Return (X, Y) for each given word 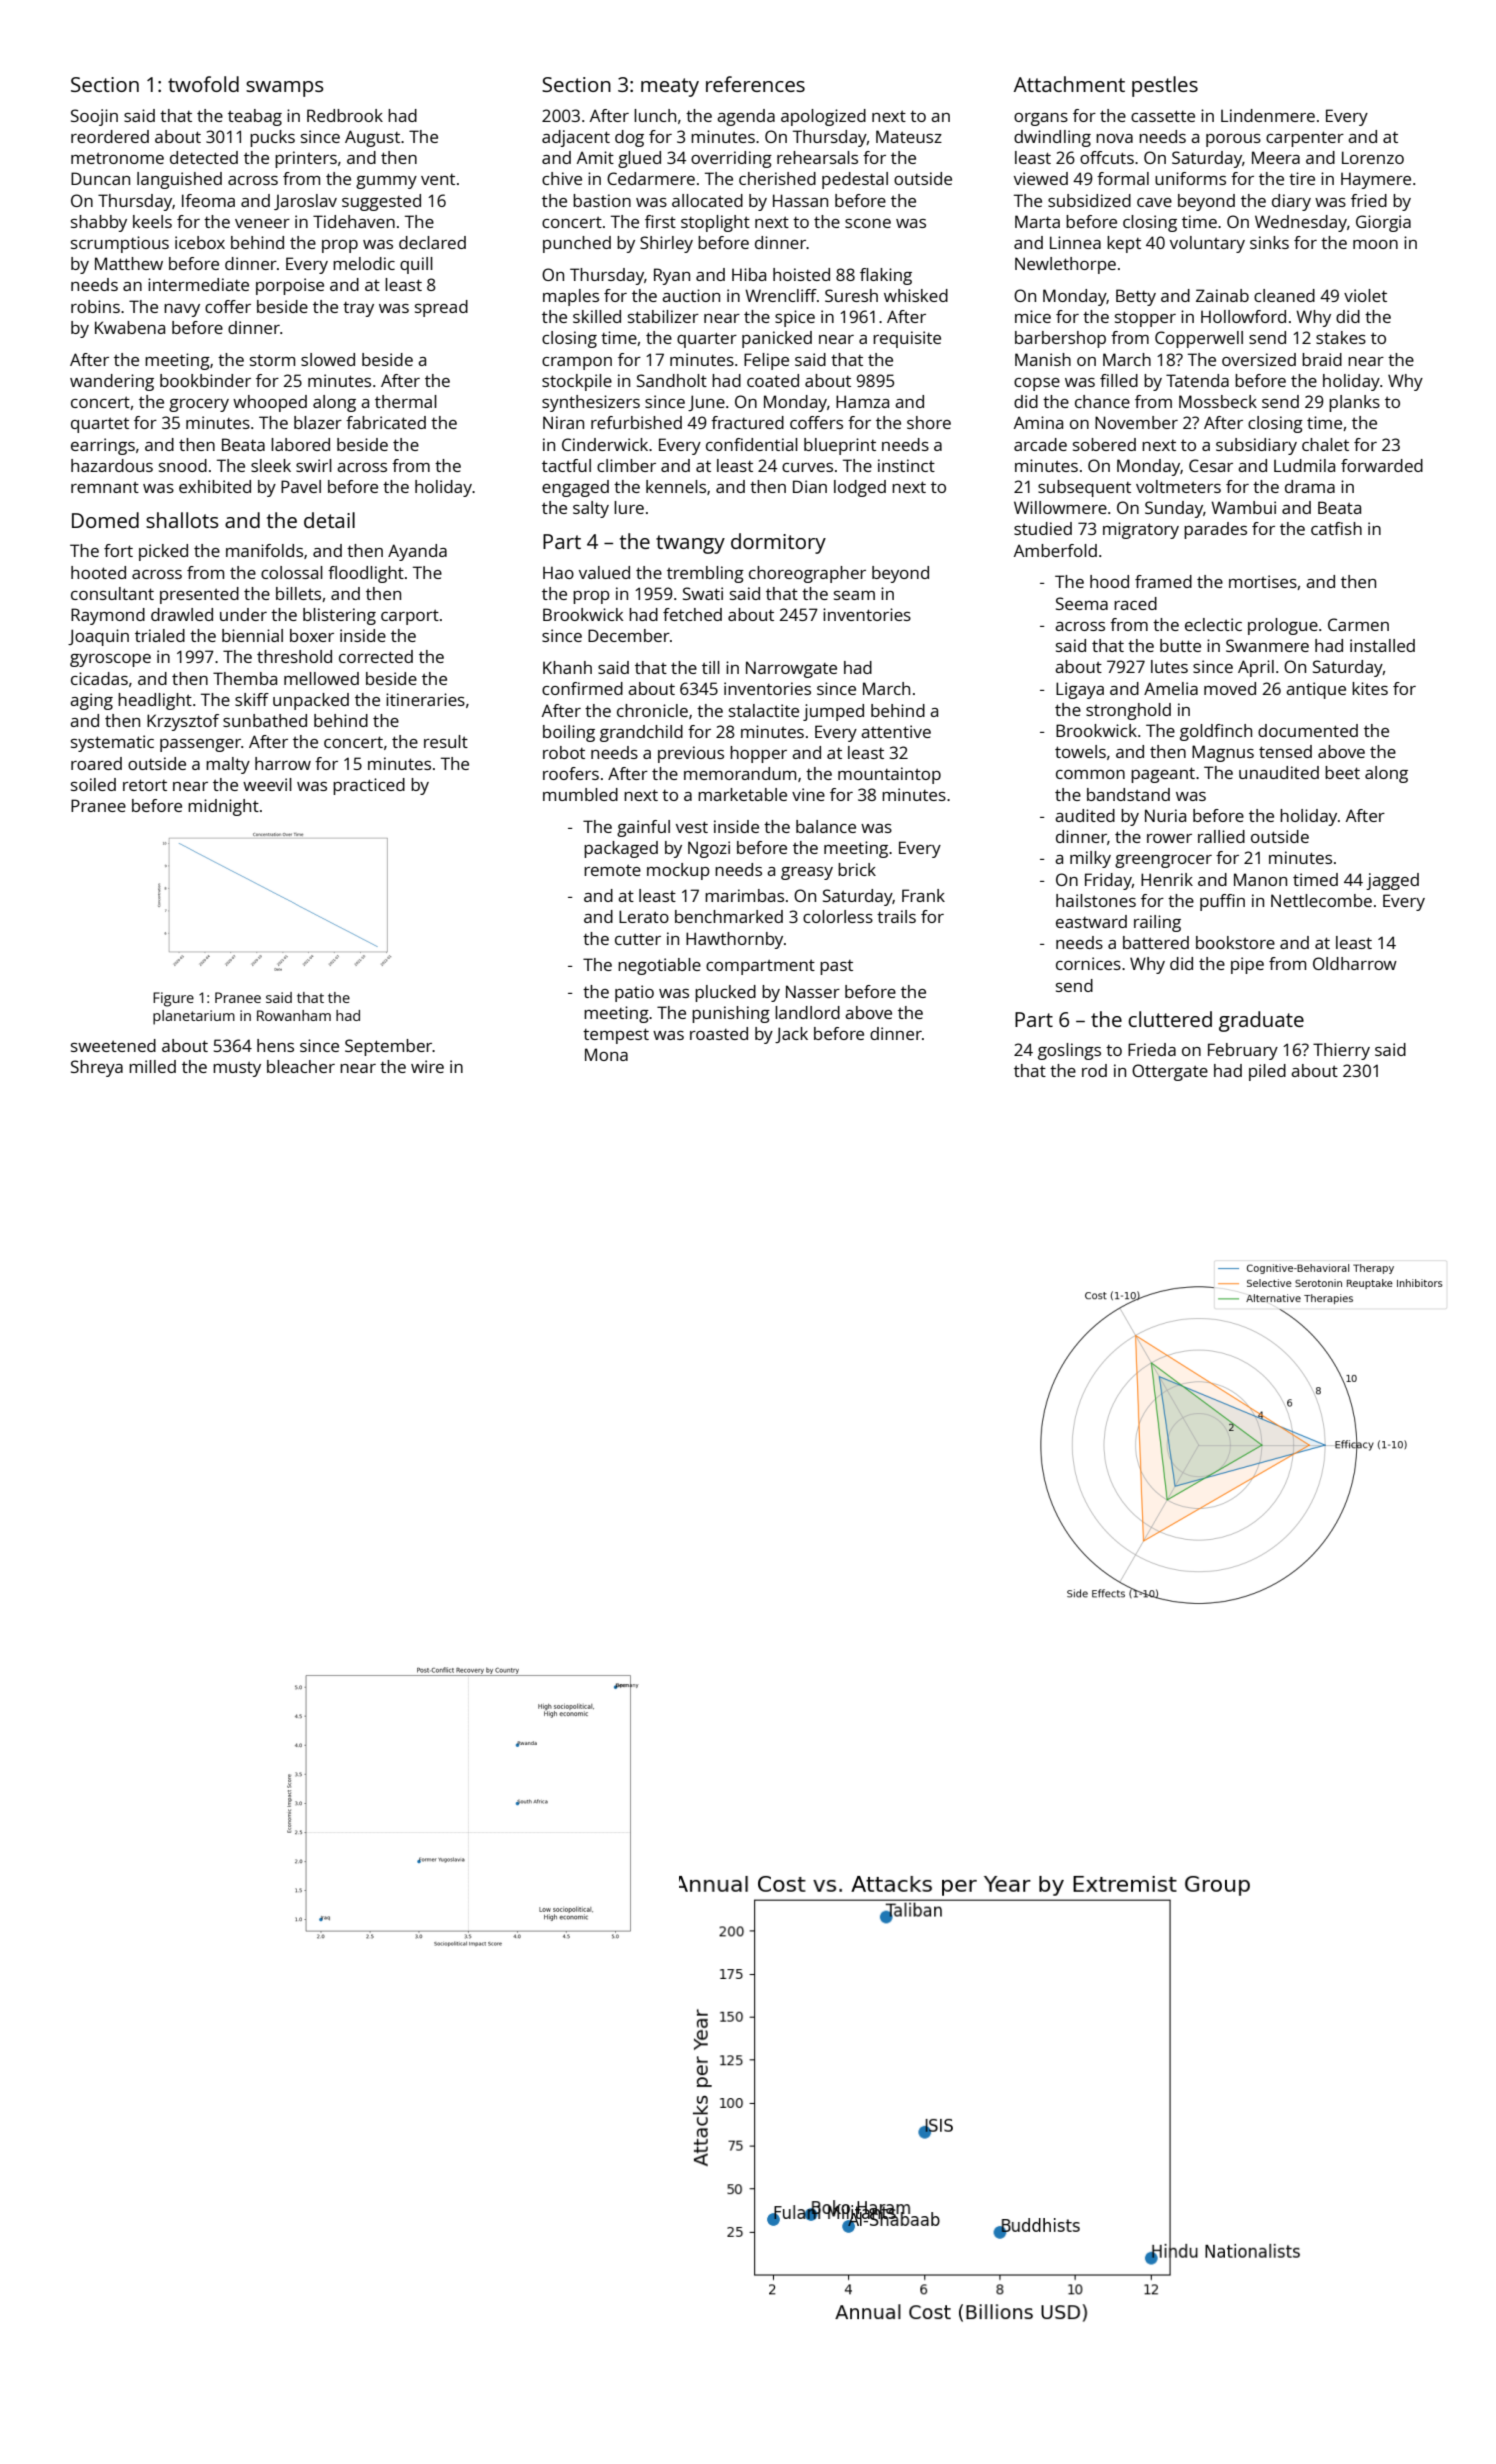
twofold (203, 84)
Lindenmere (1268, 115)
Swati (703, 593)
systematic (112, 743)
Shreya (97, 1068)
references (755, 84)
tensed (1285, 751)
